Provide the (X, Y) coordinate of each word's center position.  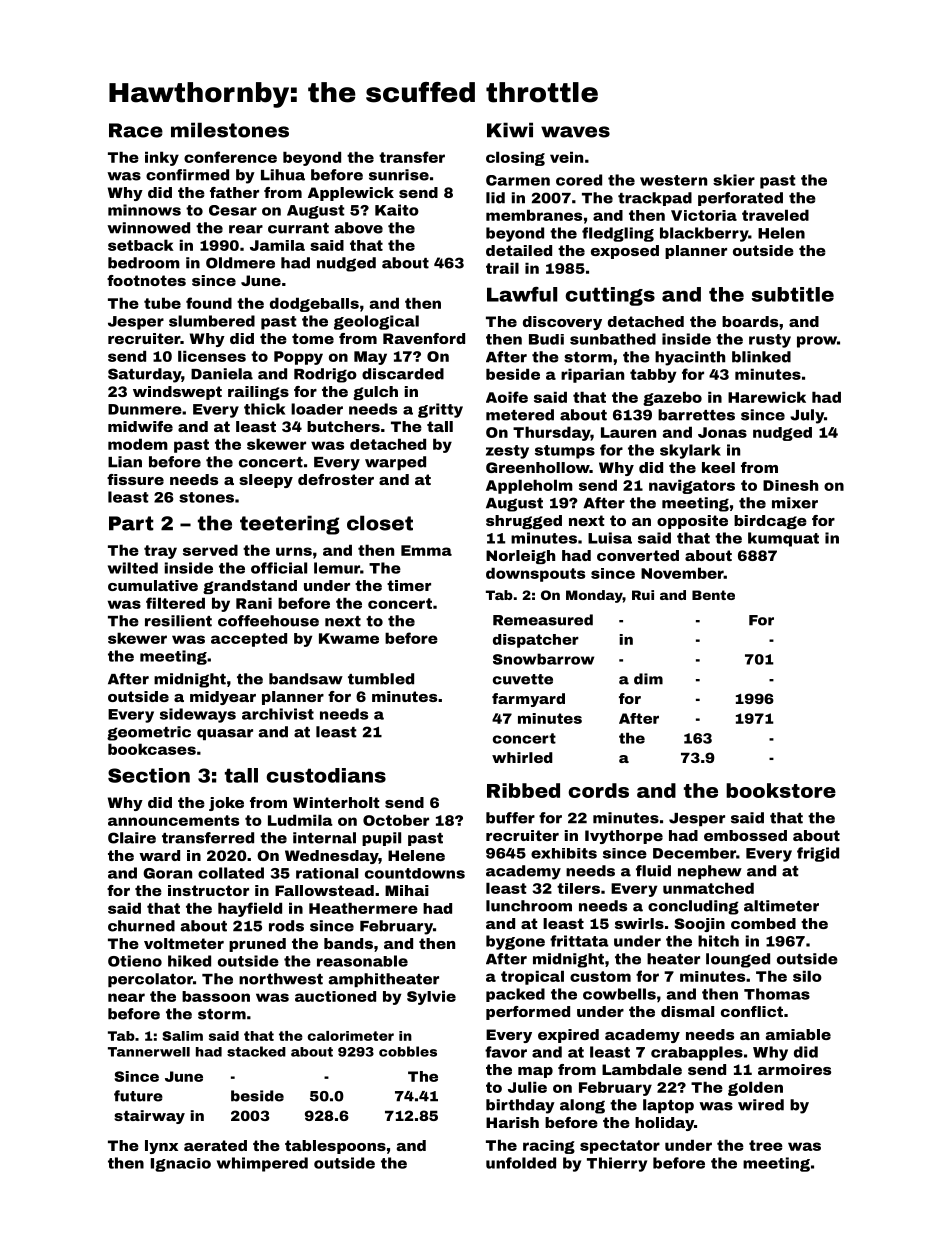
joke (226, 804)
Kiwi (510, 130)
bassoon (216, 996)
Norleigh (520, 557)
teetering (290, 525)
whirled (522, 757)
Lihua (283, 175)
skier (734, 180)
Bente (713, 595)
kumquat (783, 539)
